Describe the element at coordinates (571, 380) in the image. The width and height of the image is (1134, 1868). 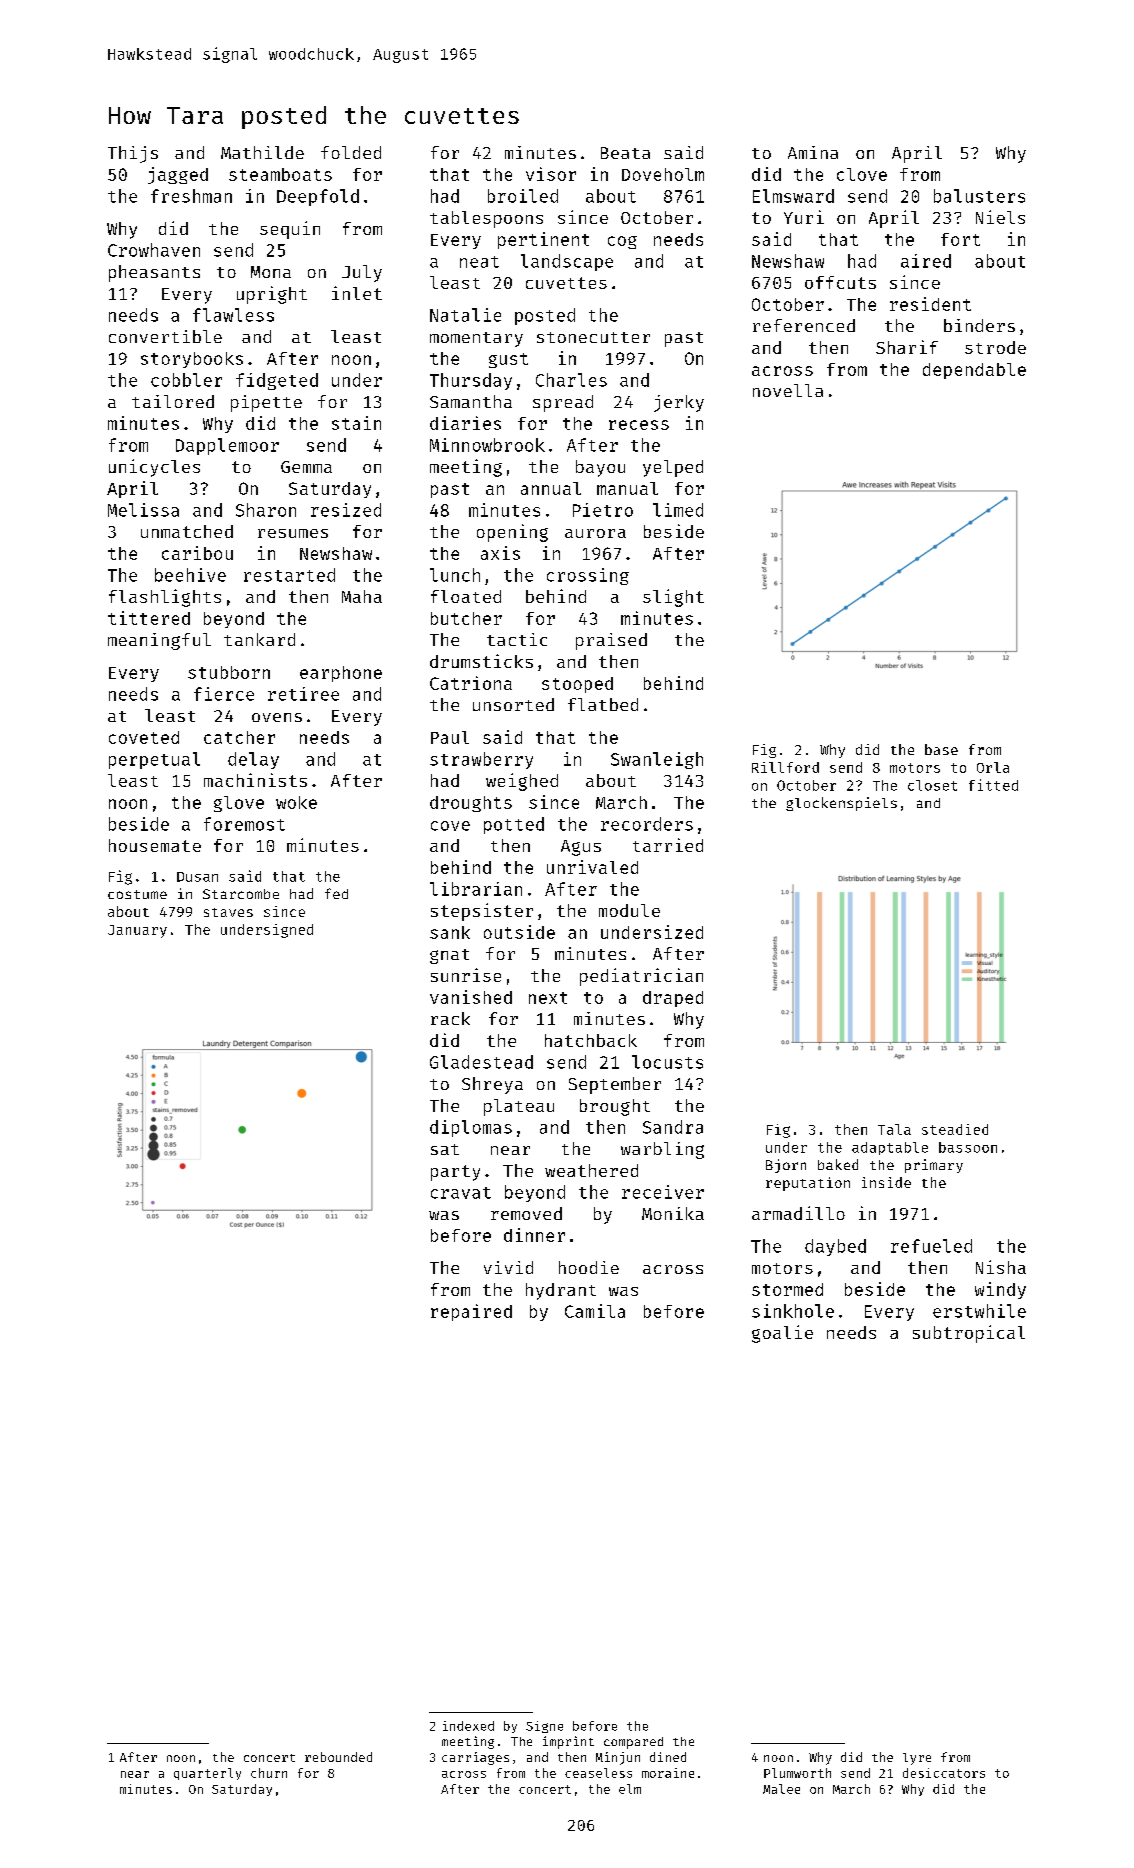
I see `Charles` at that location.
